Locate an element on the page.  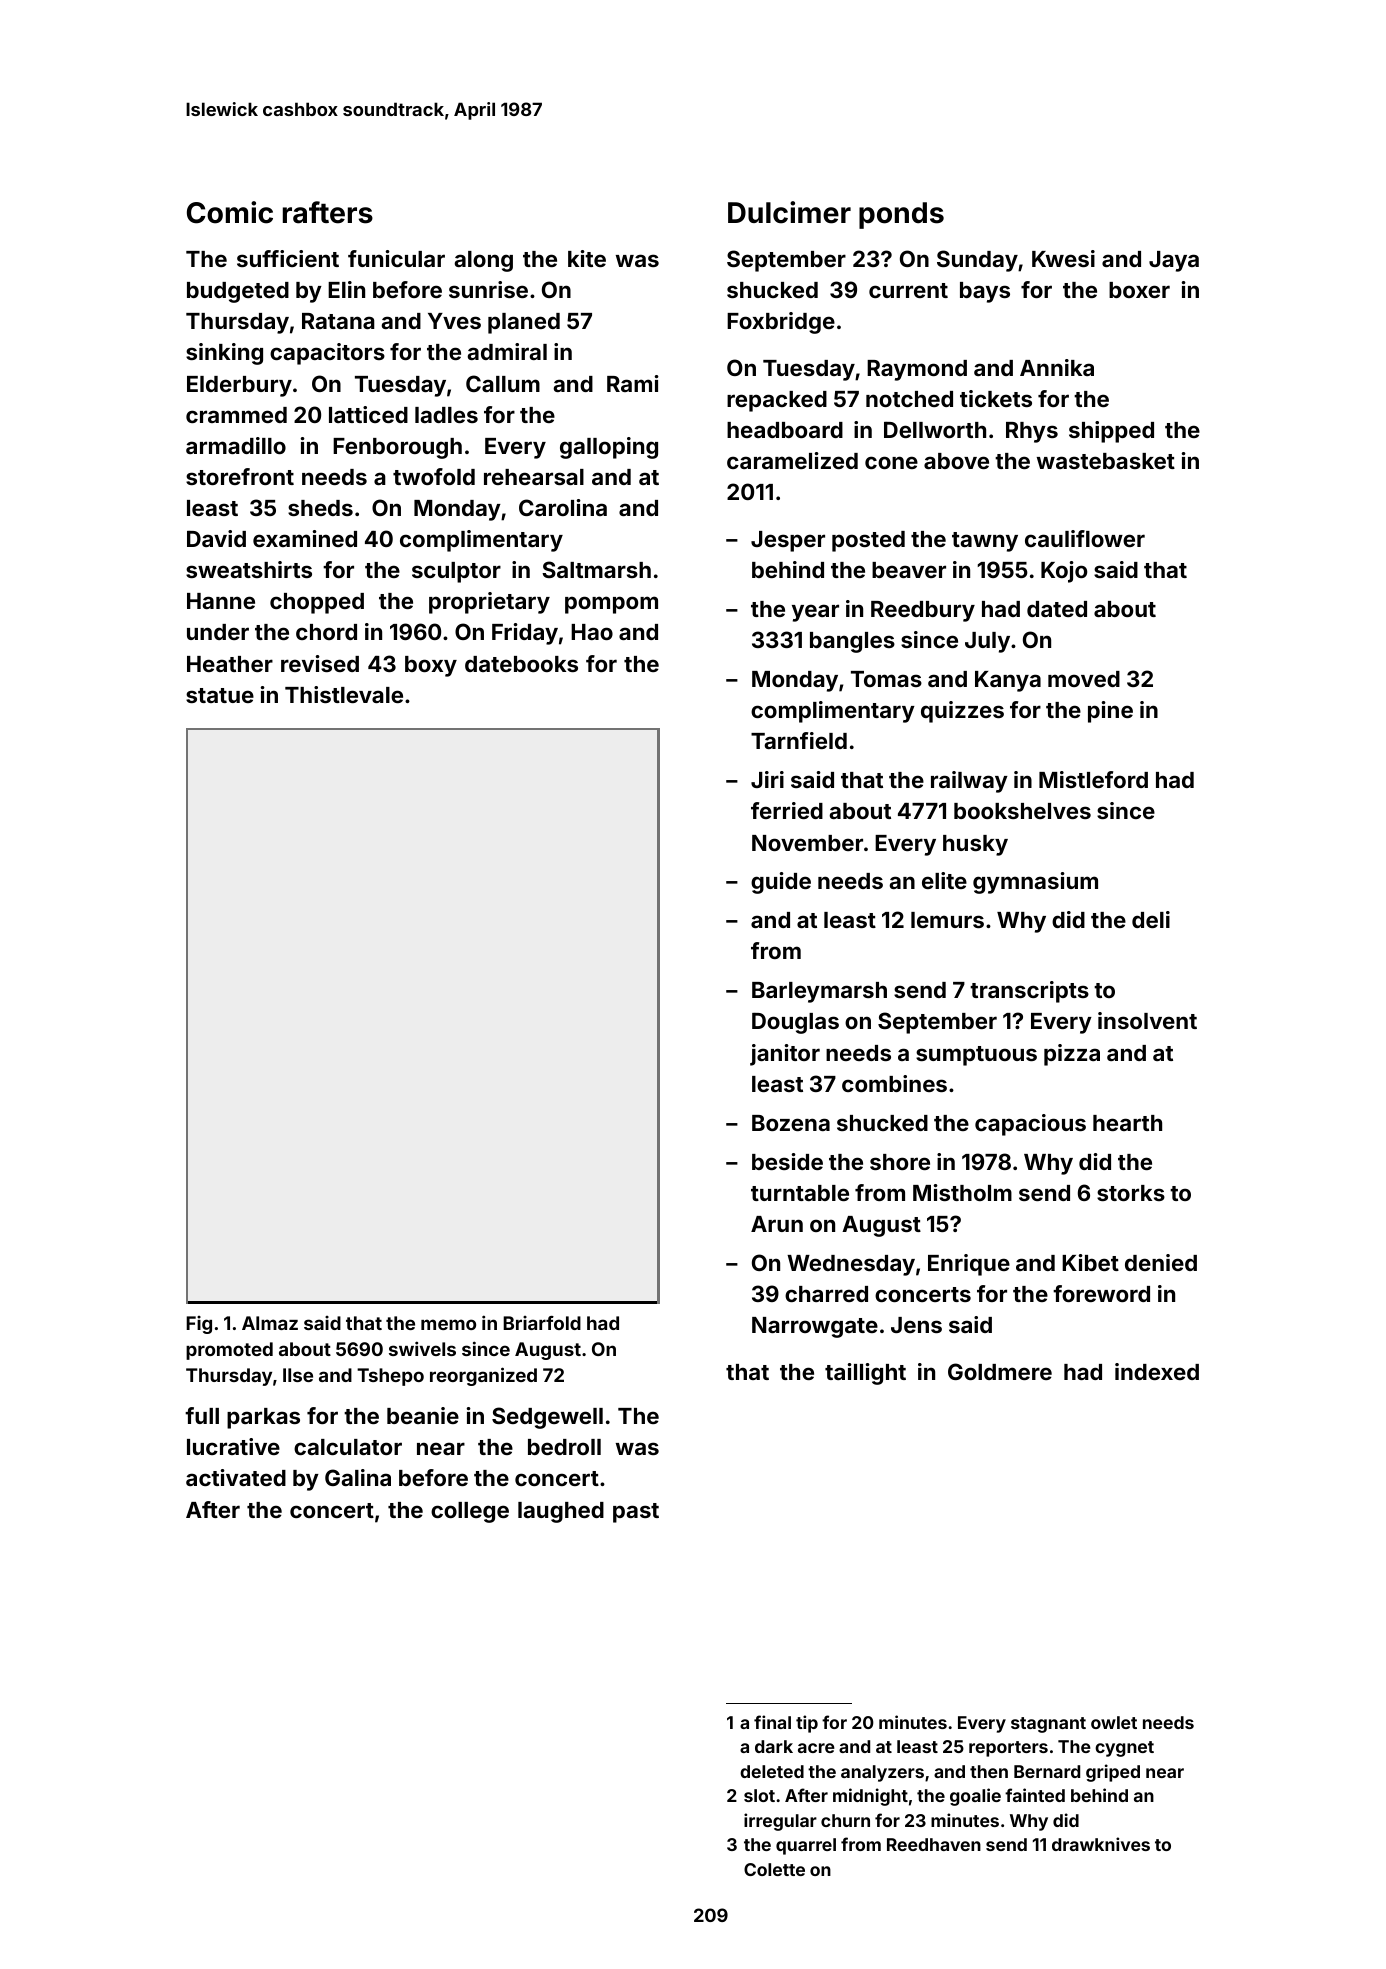
Rami is located at coordinates (633, 383).
